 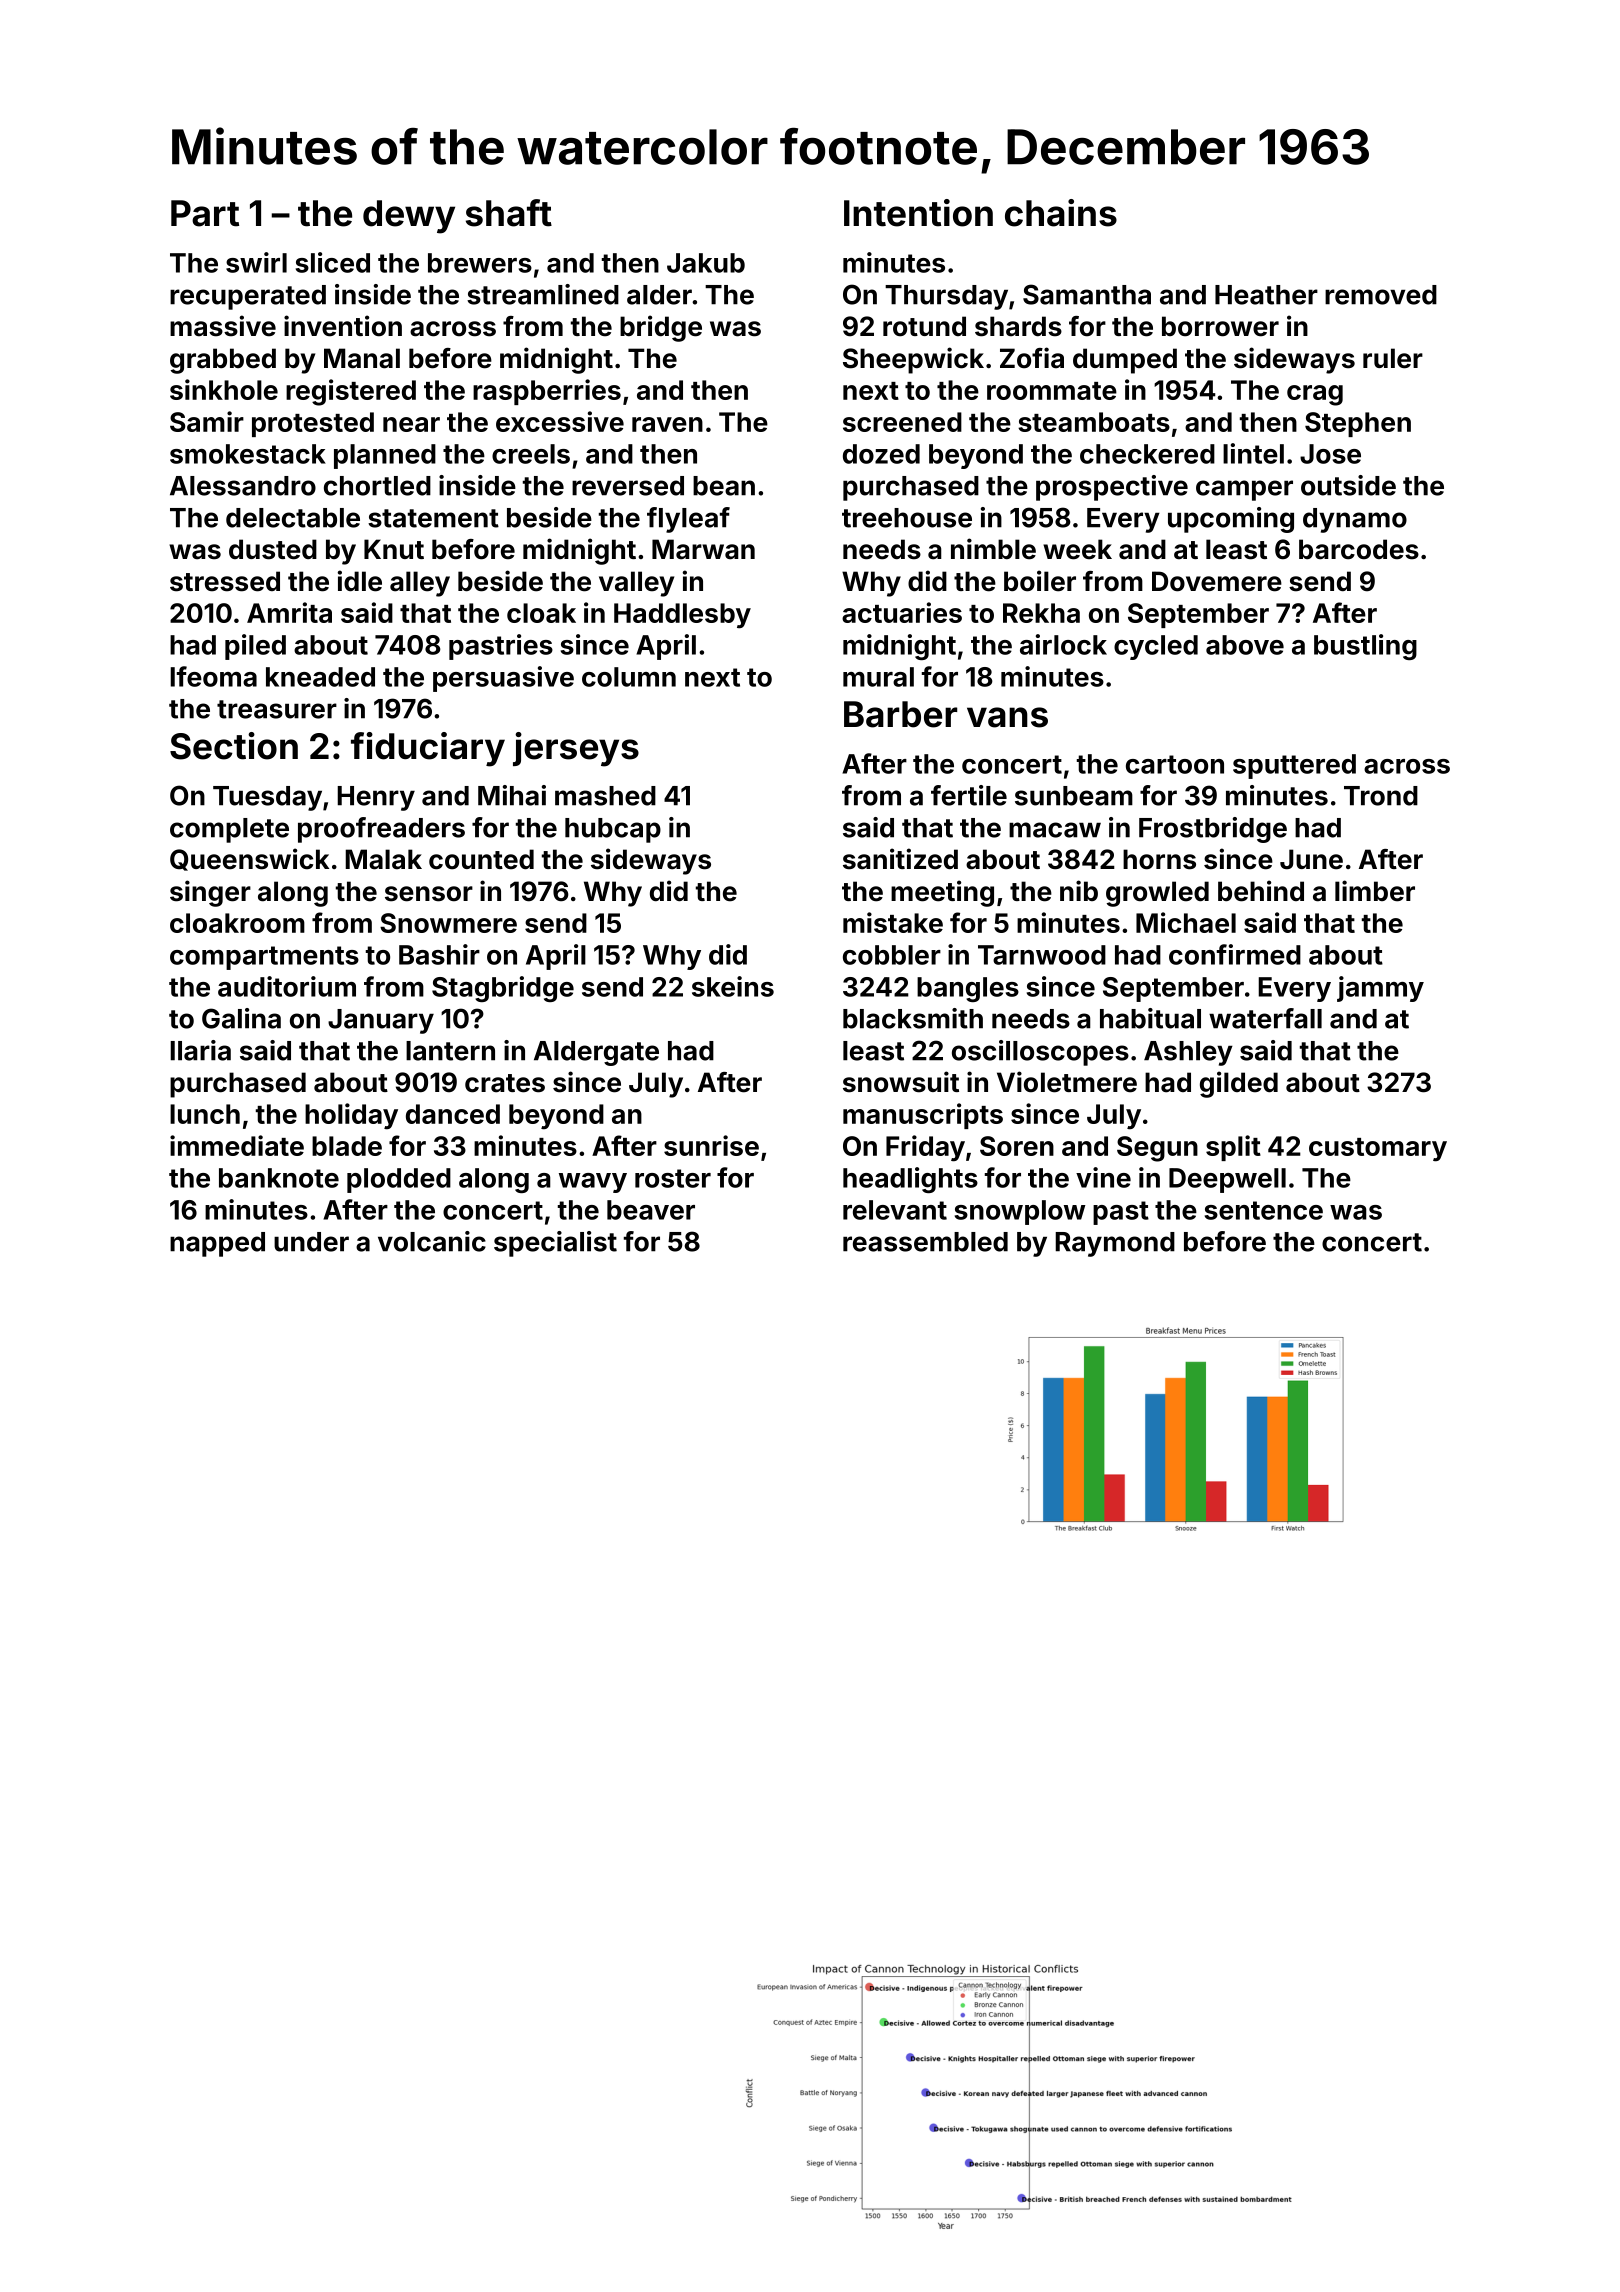 What do you see at coordinates (409, 217) in the screenshot?
I see `dewy` at bounding box center [409, 217].
